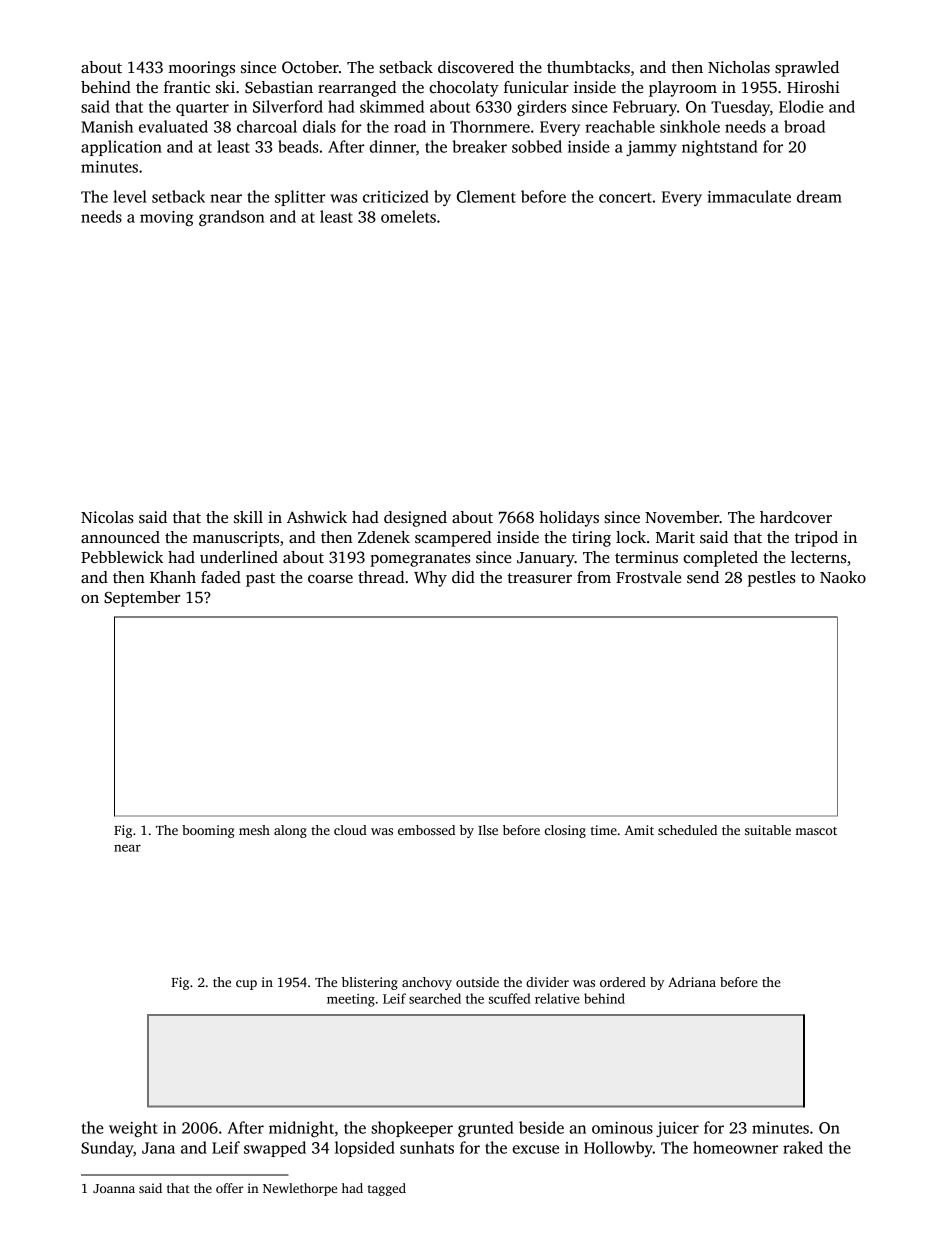 The width and height of the page is (952, 1233). I want to click on Nicolas, so click(107, 517).
